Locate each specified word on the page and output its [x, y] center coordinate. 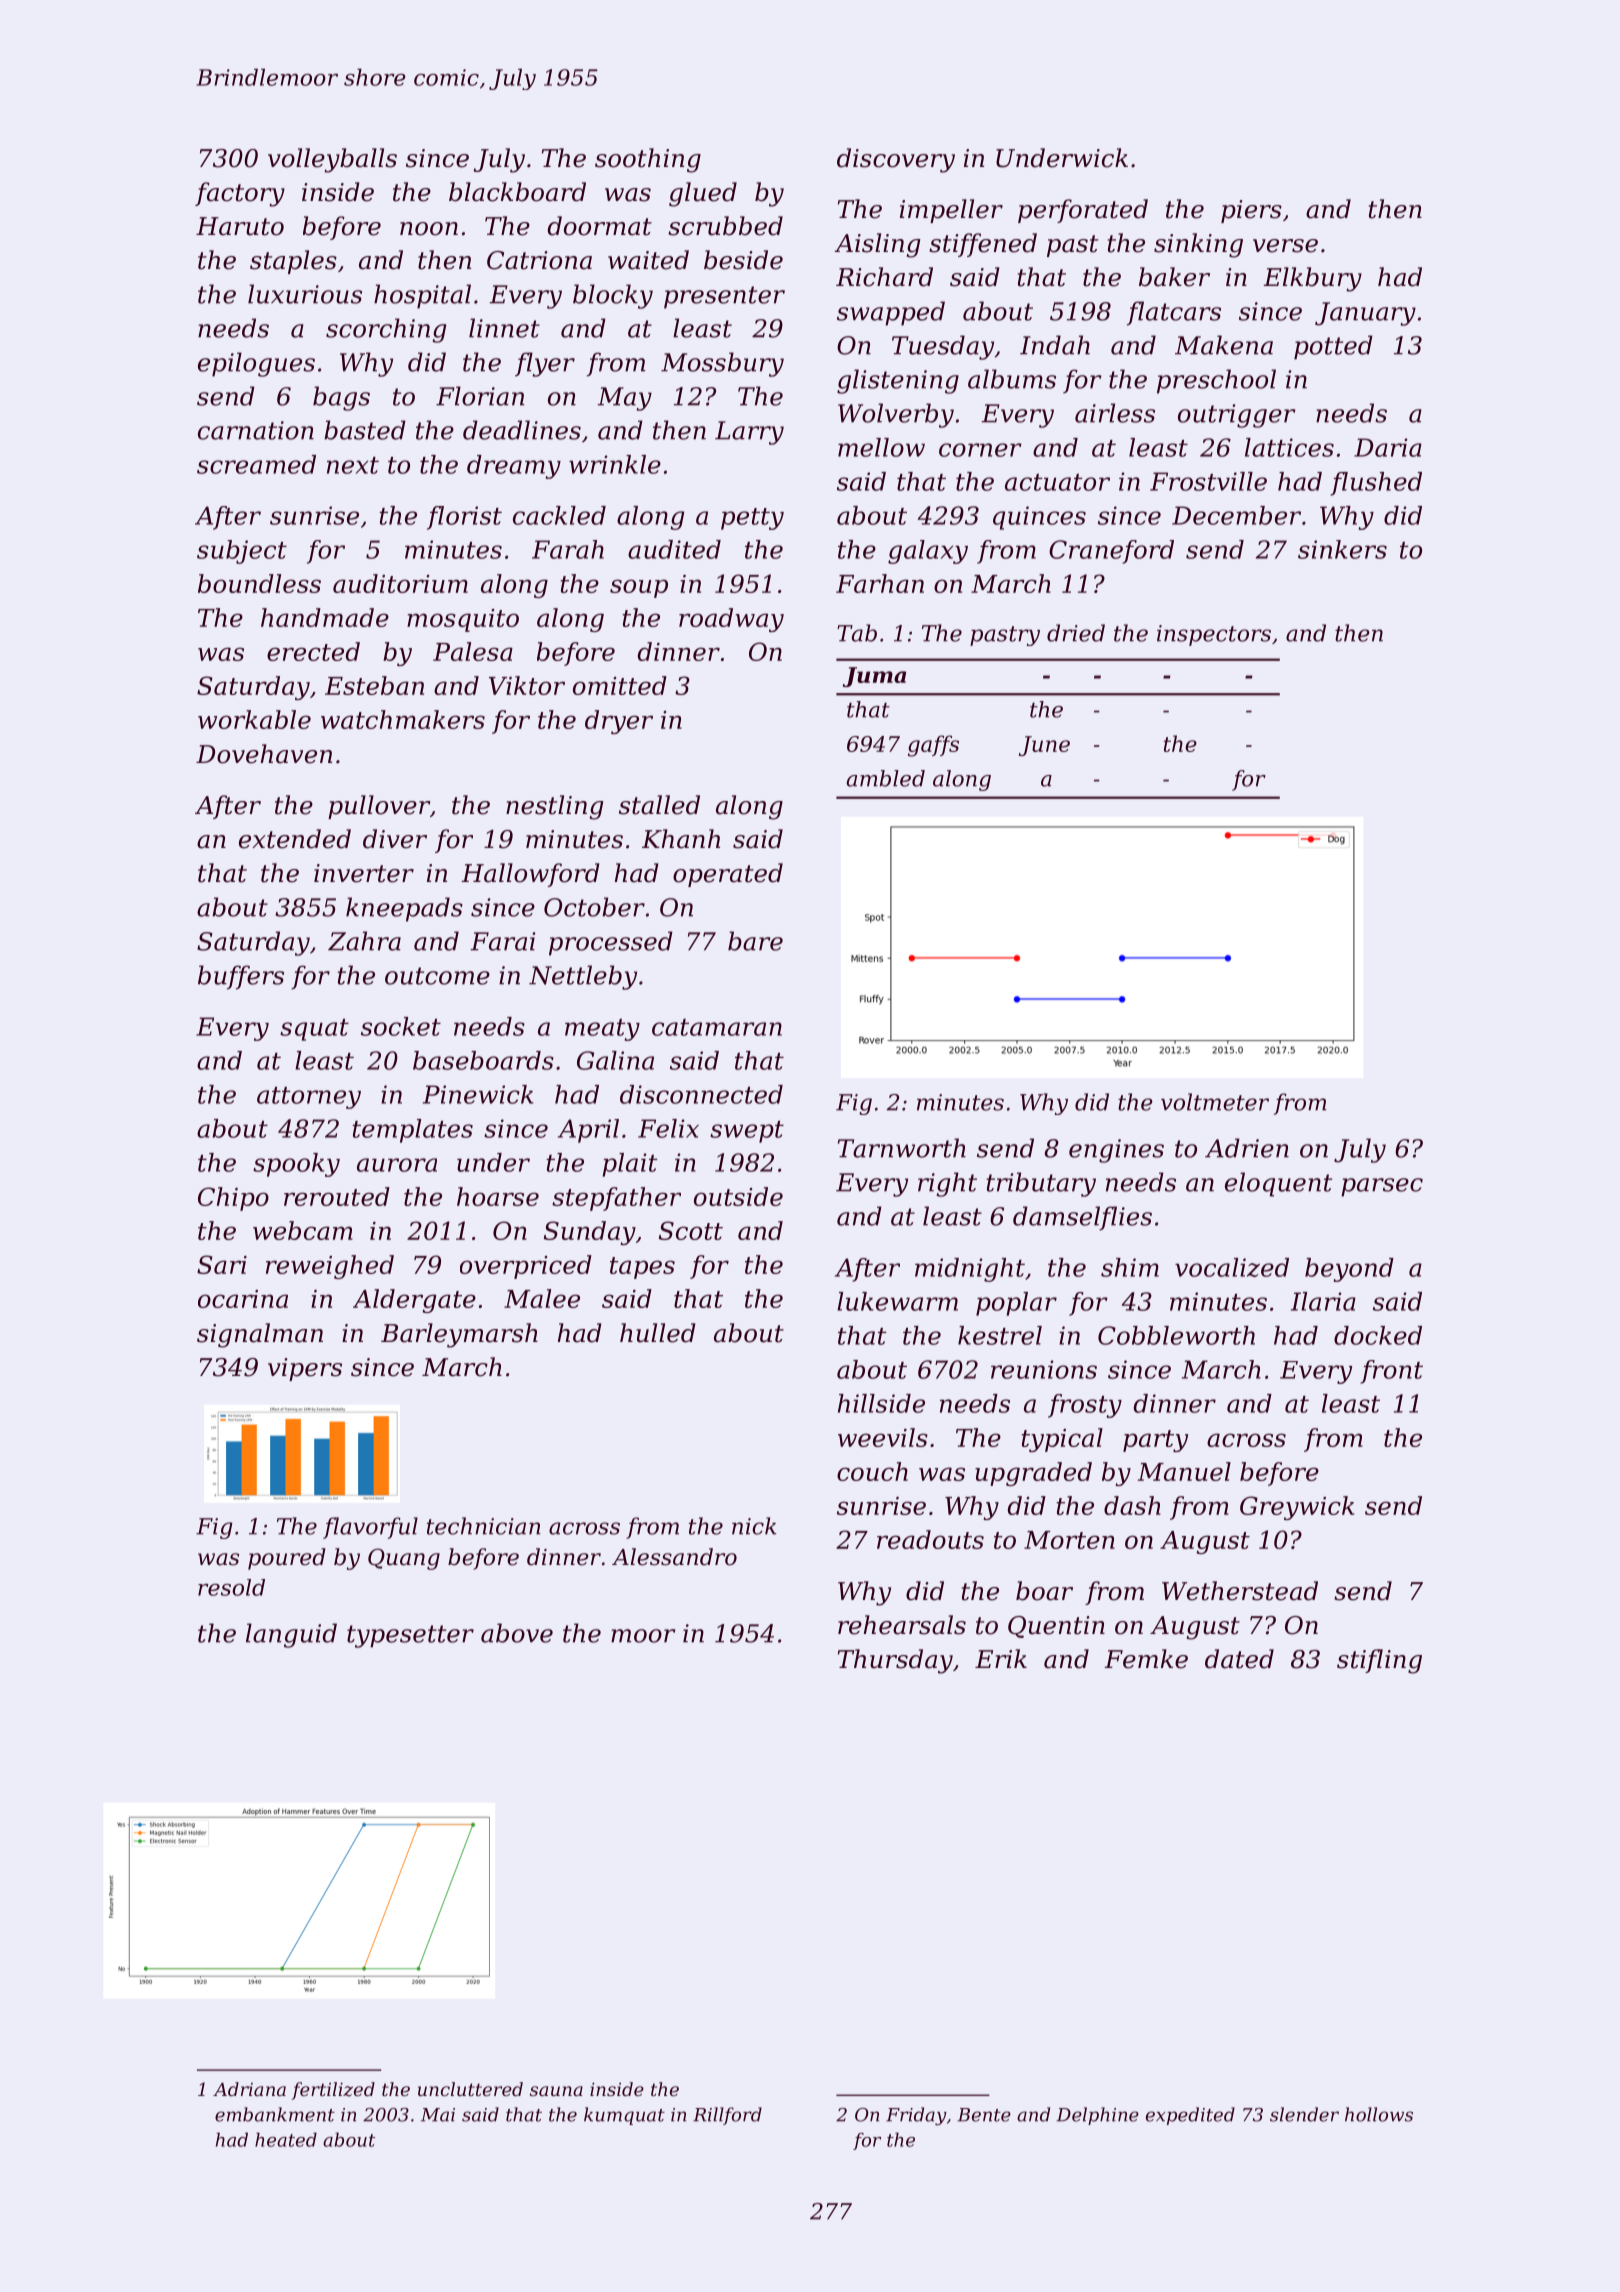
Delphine [1097, 2116]
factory [240, 194]
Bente [984, 2115]
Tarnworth [902, 1148]
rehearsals [902, 1625]
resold [231, 1587]
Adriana [249, 2089]
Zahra [364, 941]
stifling [1379, 1661]
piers [1251, 211]
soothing [648, 160]
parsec [1382, 1187]
